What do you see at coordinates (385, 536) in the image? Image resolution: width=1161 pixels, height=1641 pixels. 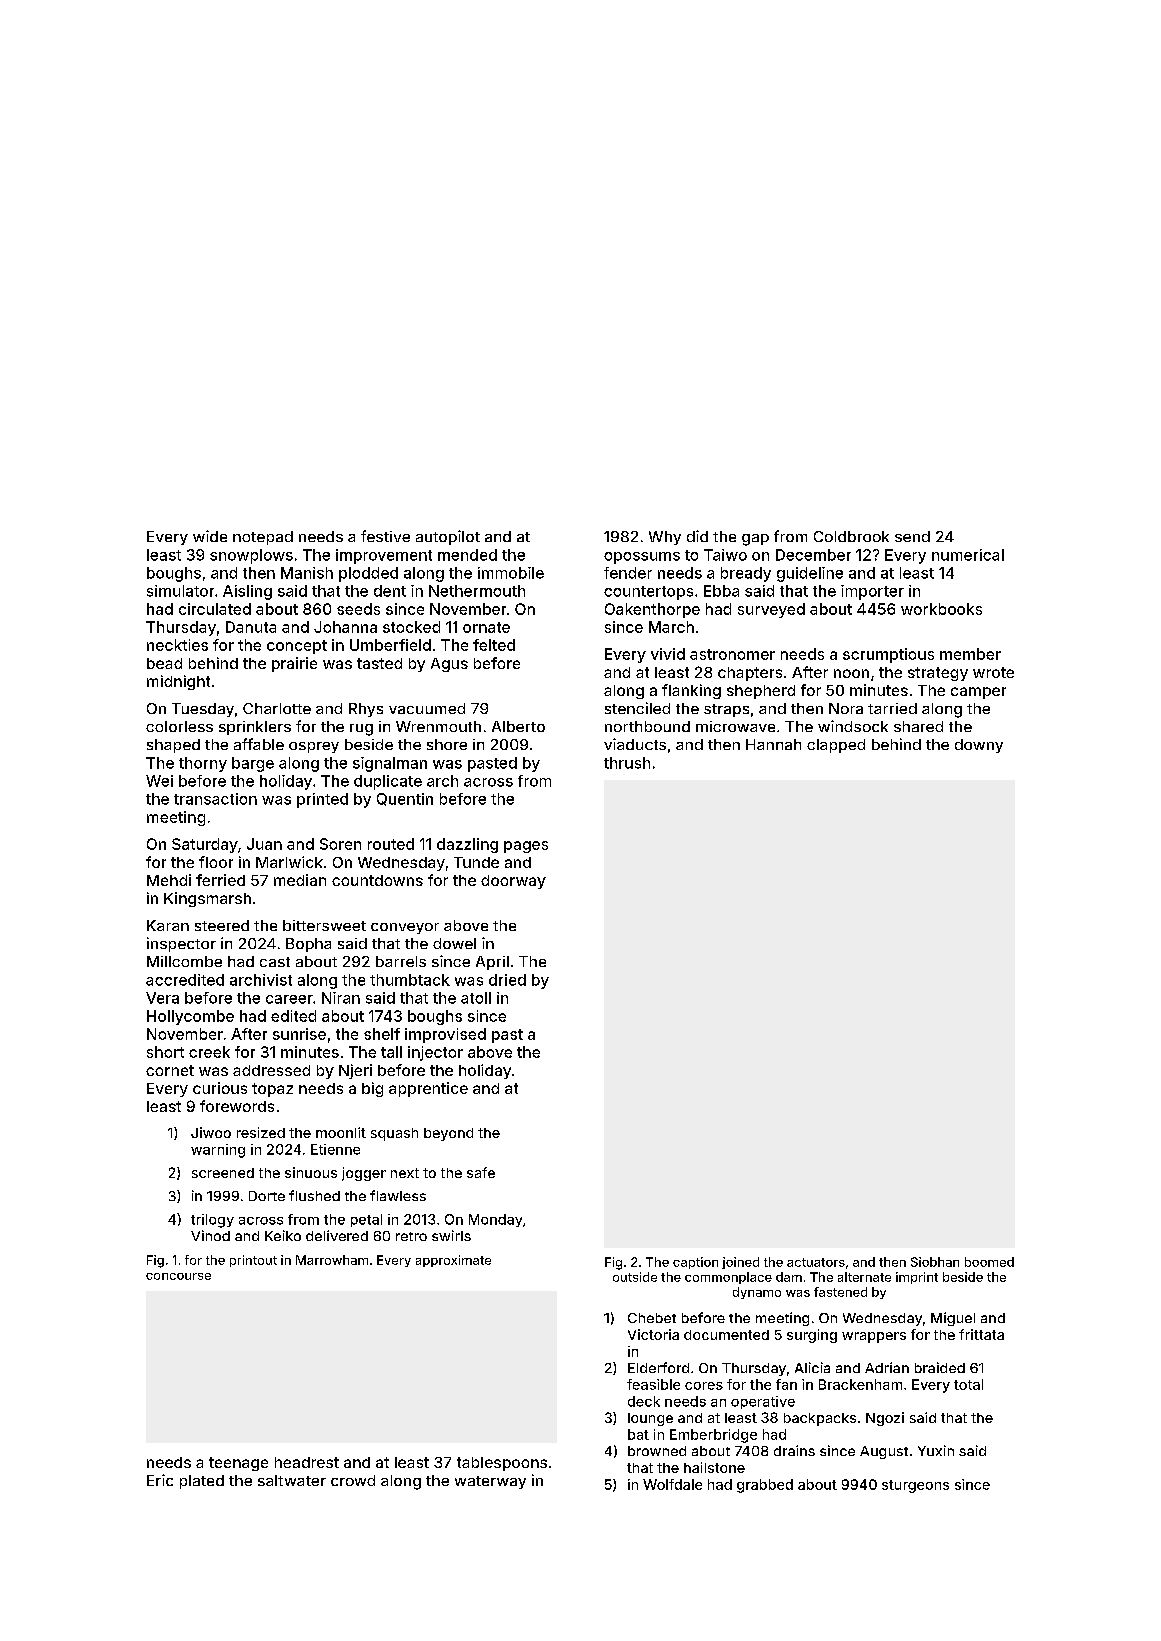 I see `festive` at bounding box center [385, 536].
